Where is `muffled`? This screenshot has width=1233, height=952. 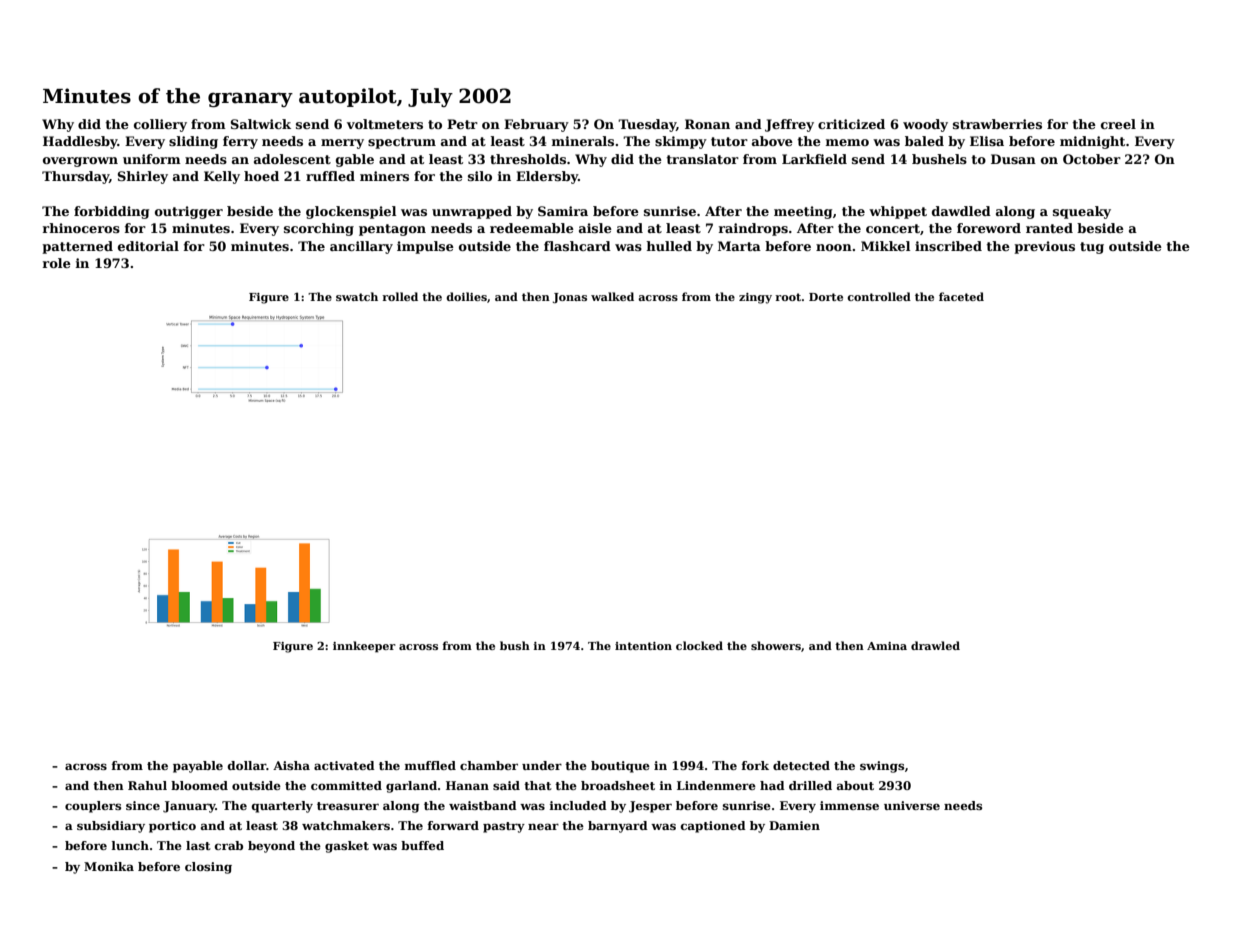 muffled is located at coordinates (430, 765).
